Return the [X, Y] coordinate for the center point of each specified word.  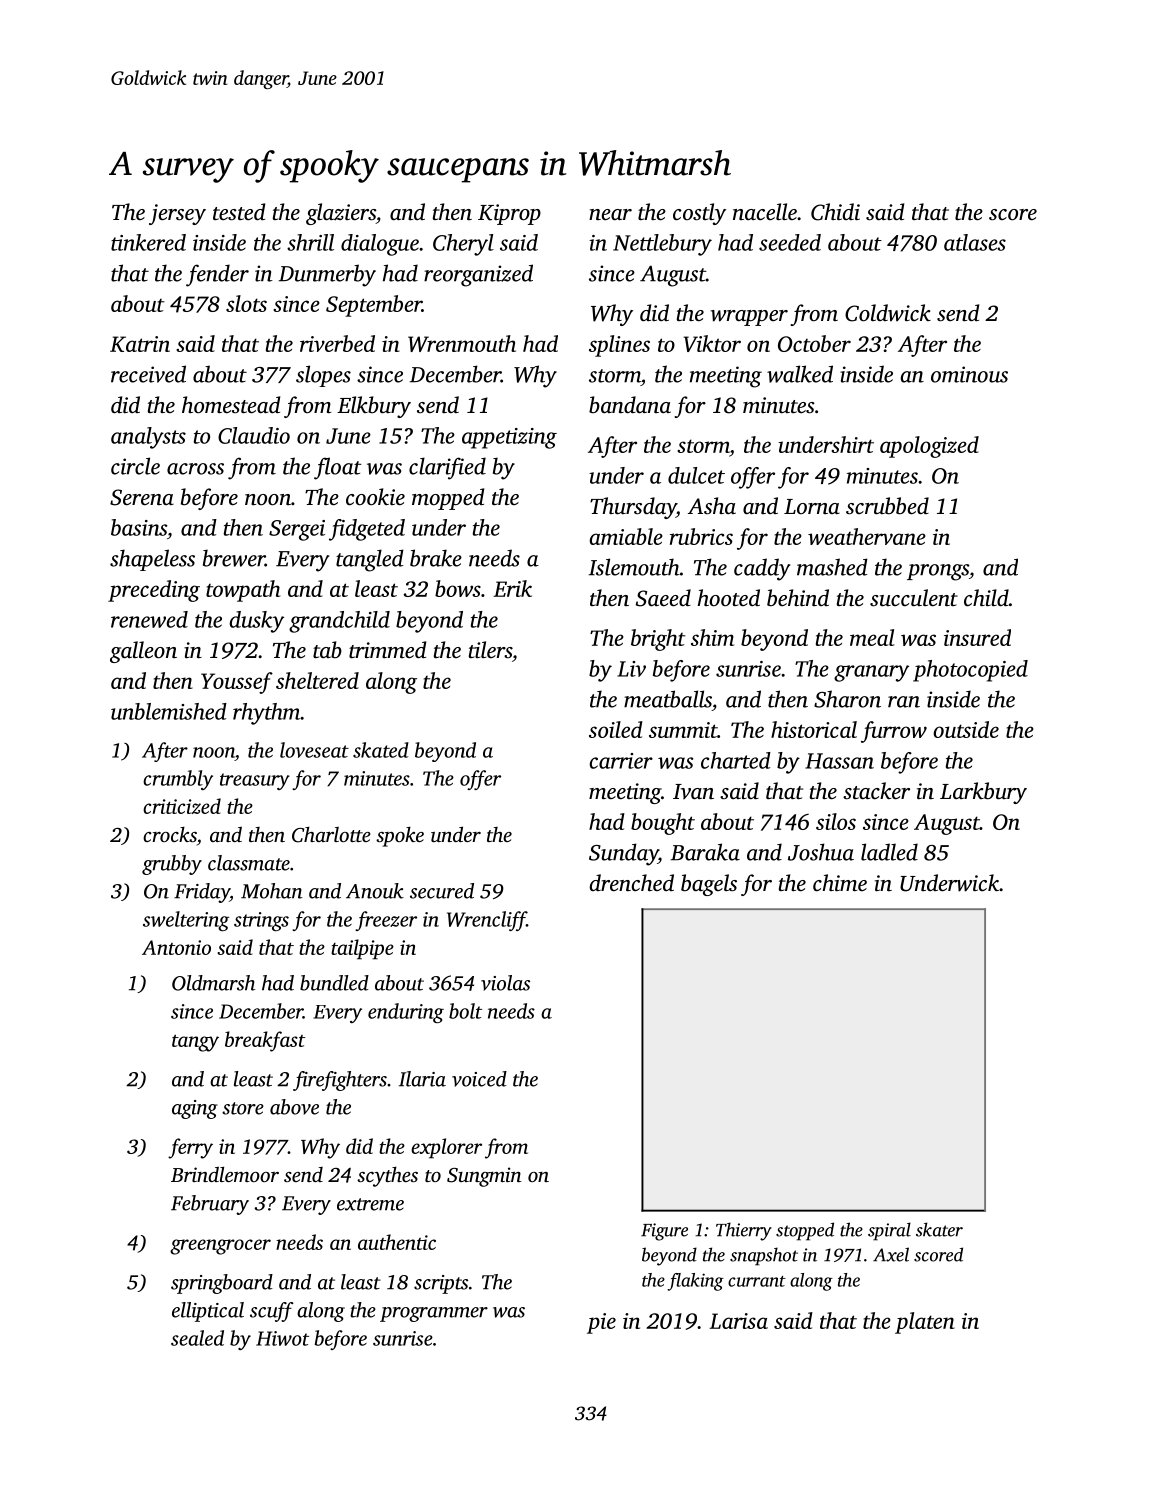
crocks [170, 834]
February [210, 1205]
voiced [479, 1079]
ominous [969, 374]
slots [246, 303]
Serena [142, 497]
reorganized [478, 275]
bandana [630, 405]
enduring [406, 1013]
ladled [889, 852]
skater [939, 1229]
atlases [975, 242]
